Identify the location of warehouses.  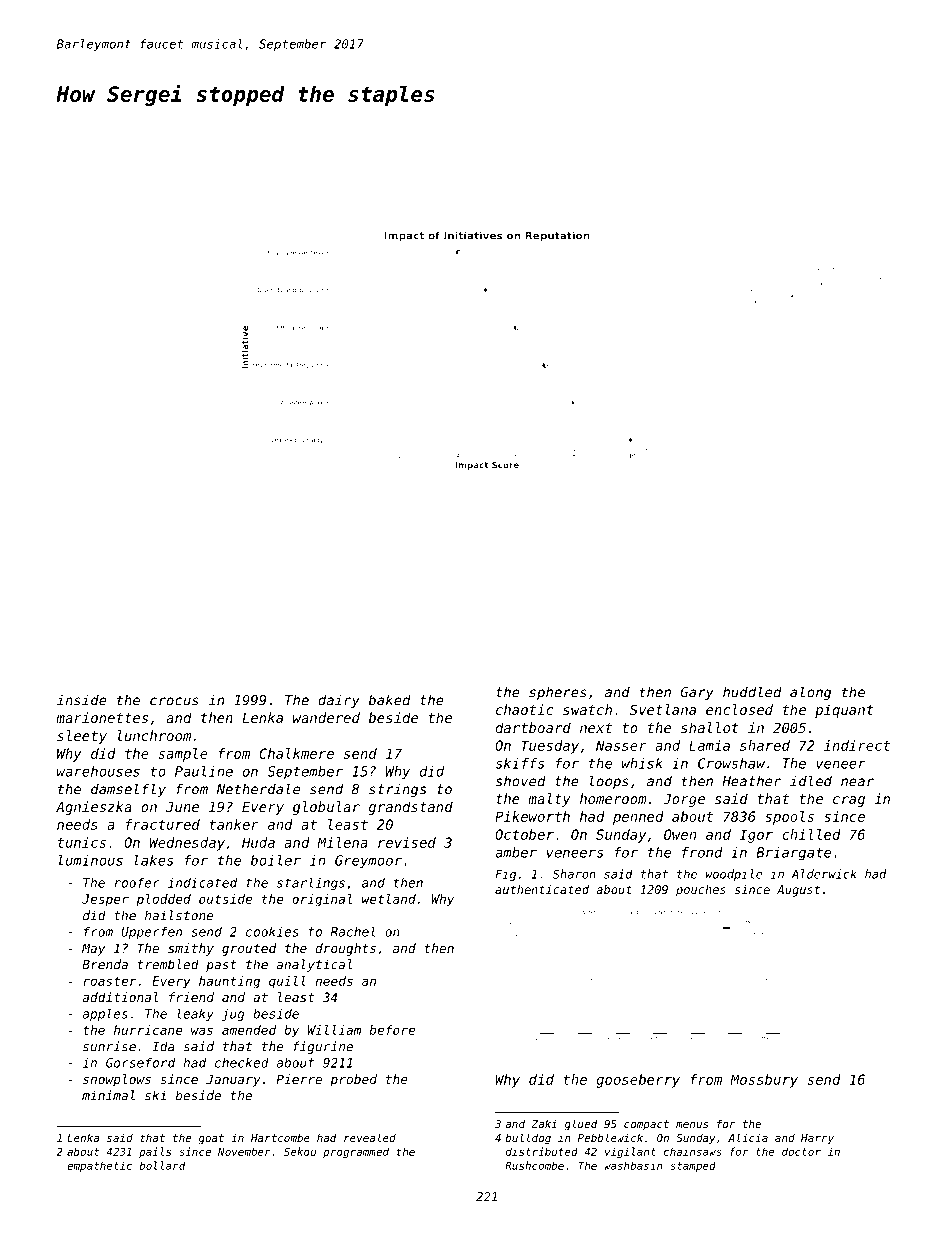
(98, 771).
